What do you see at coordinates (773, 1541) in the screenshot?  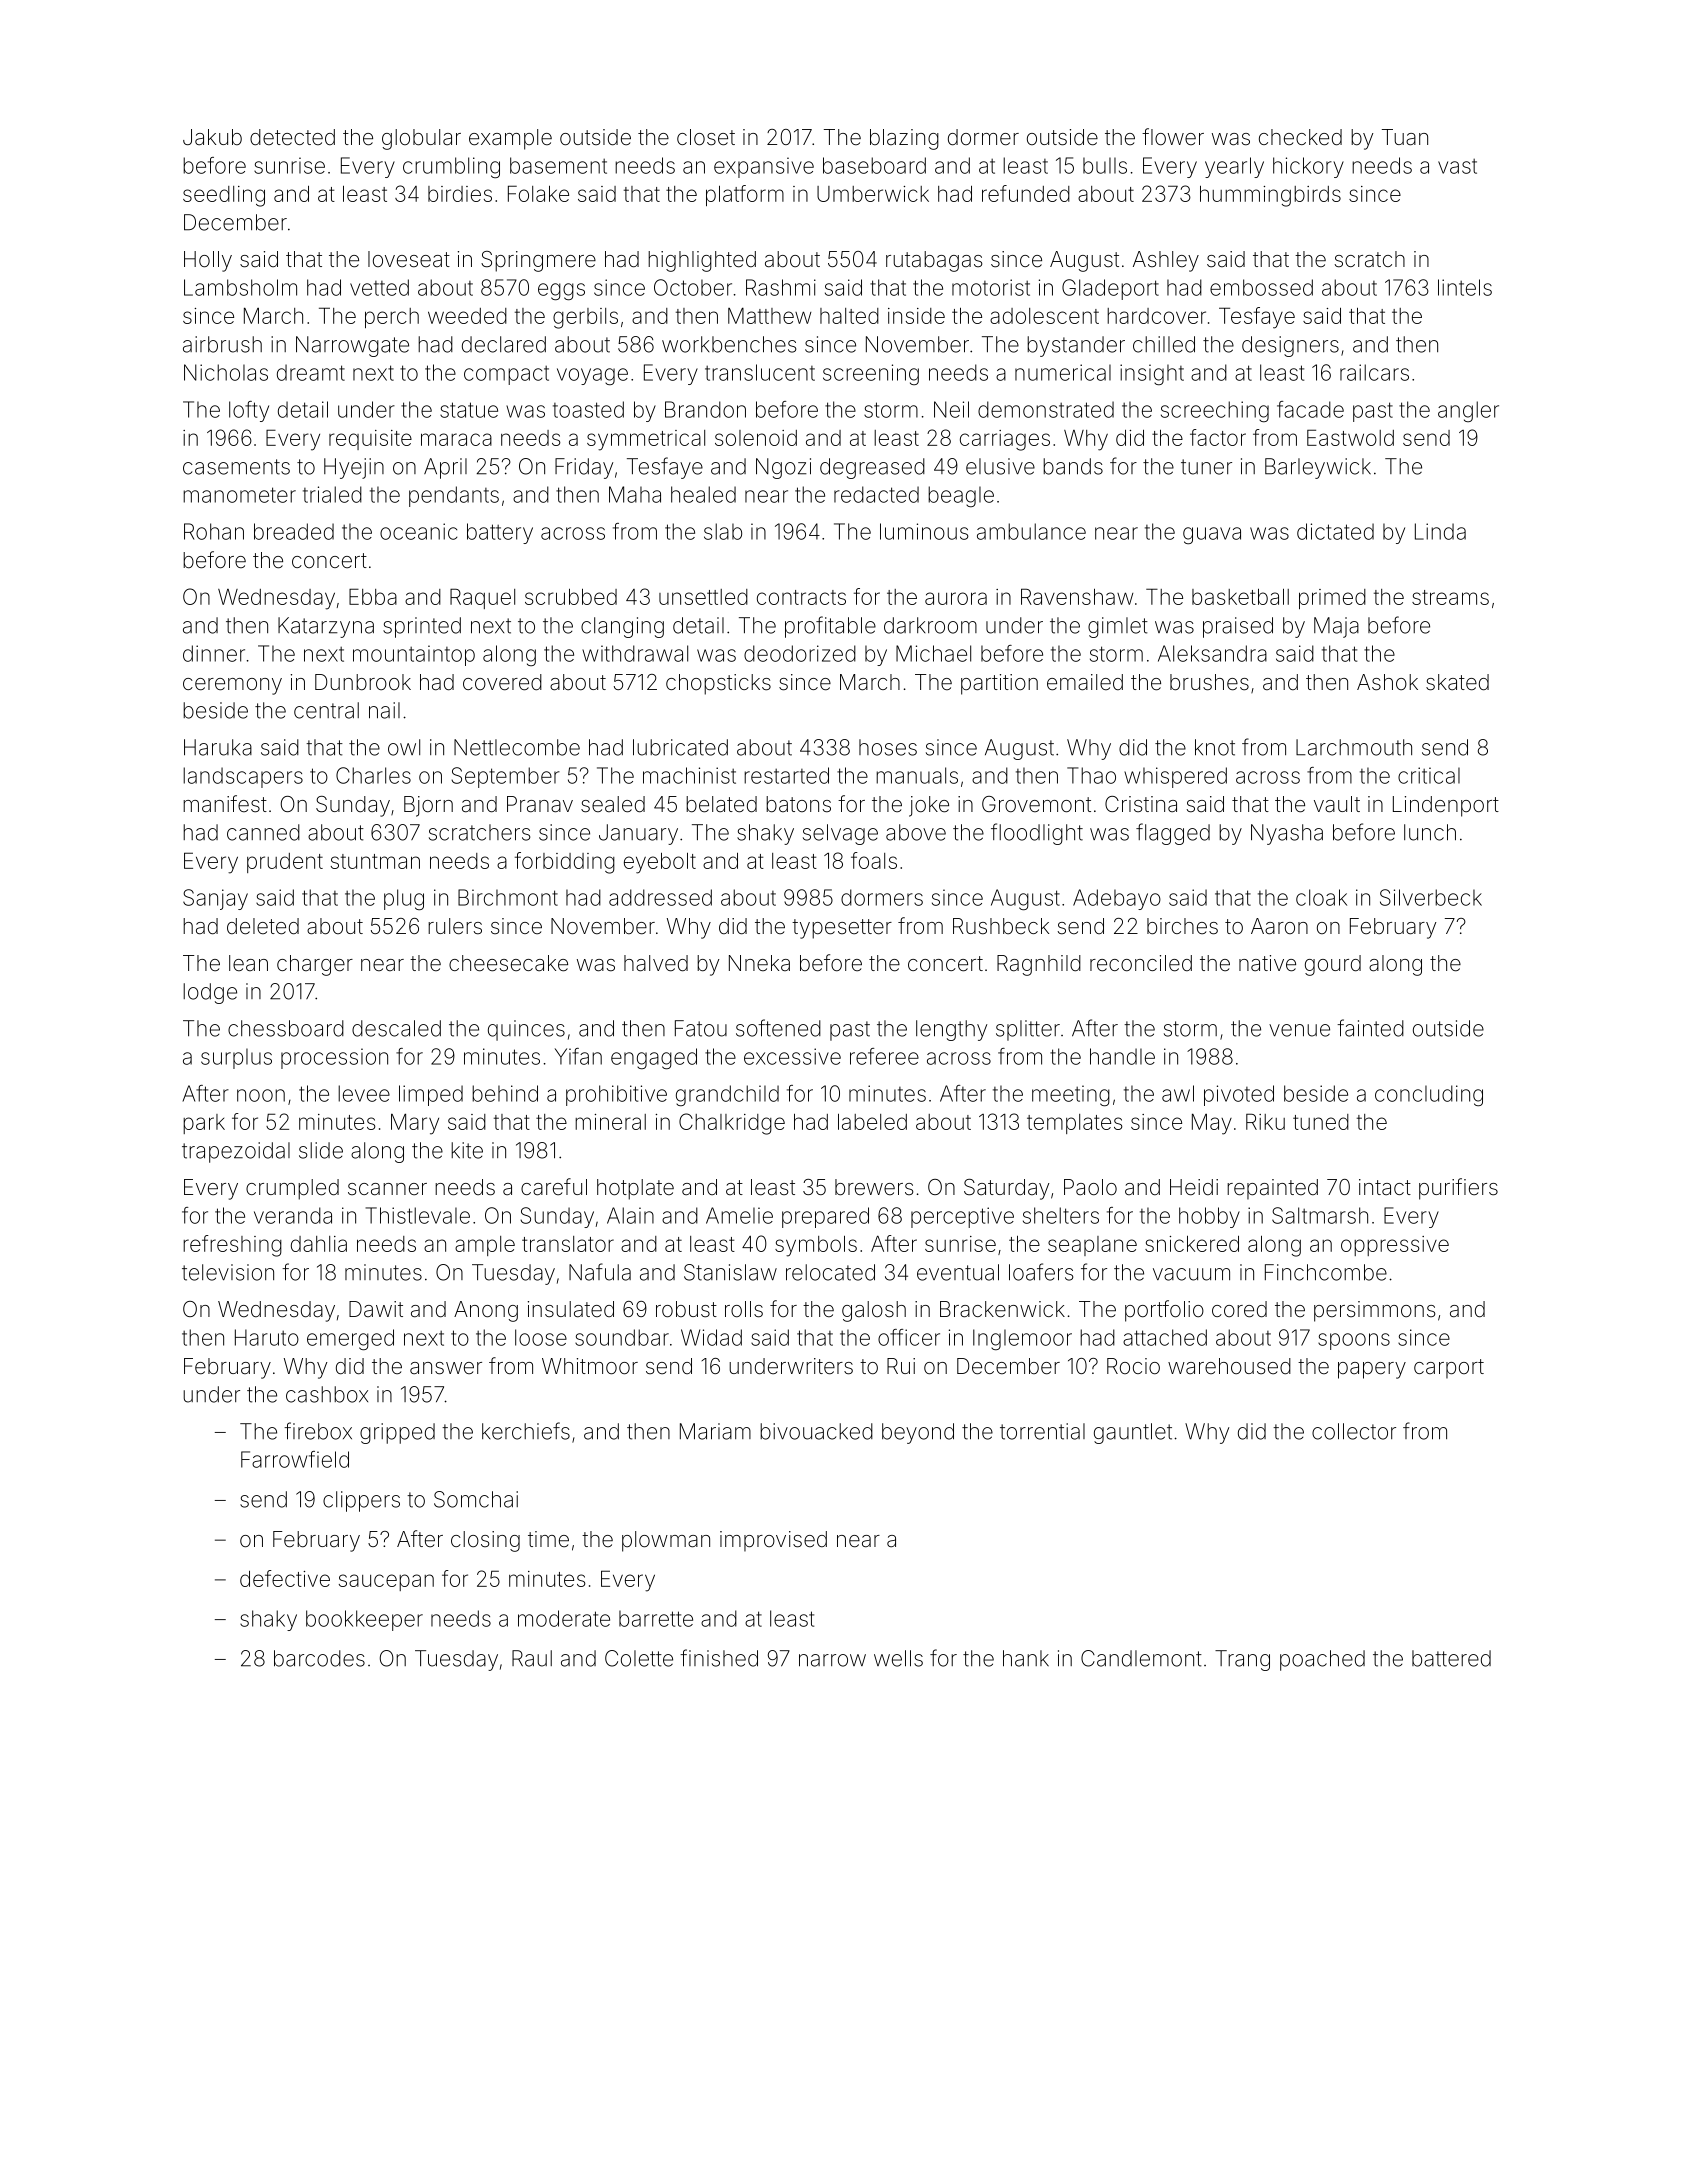 I see `improvised` at bounding box center [773, 1541].
